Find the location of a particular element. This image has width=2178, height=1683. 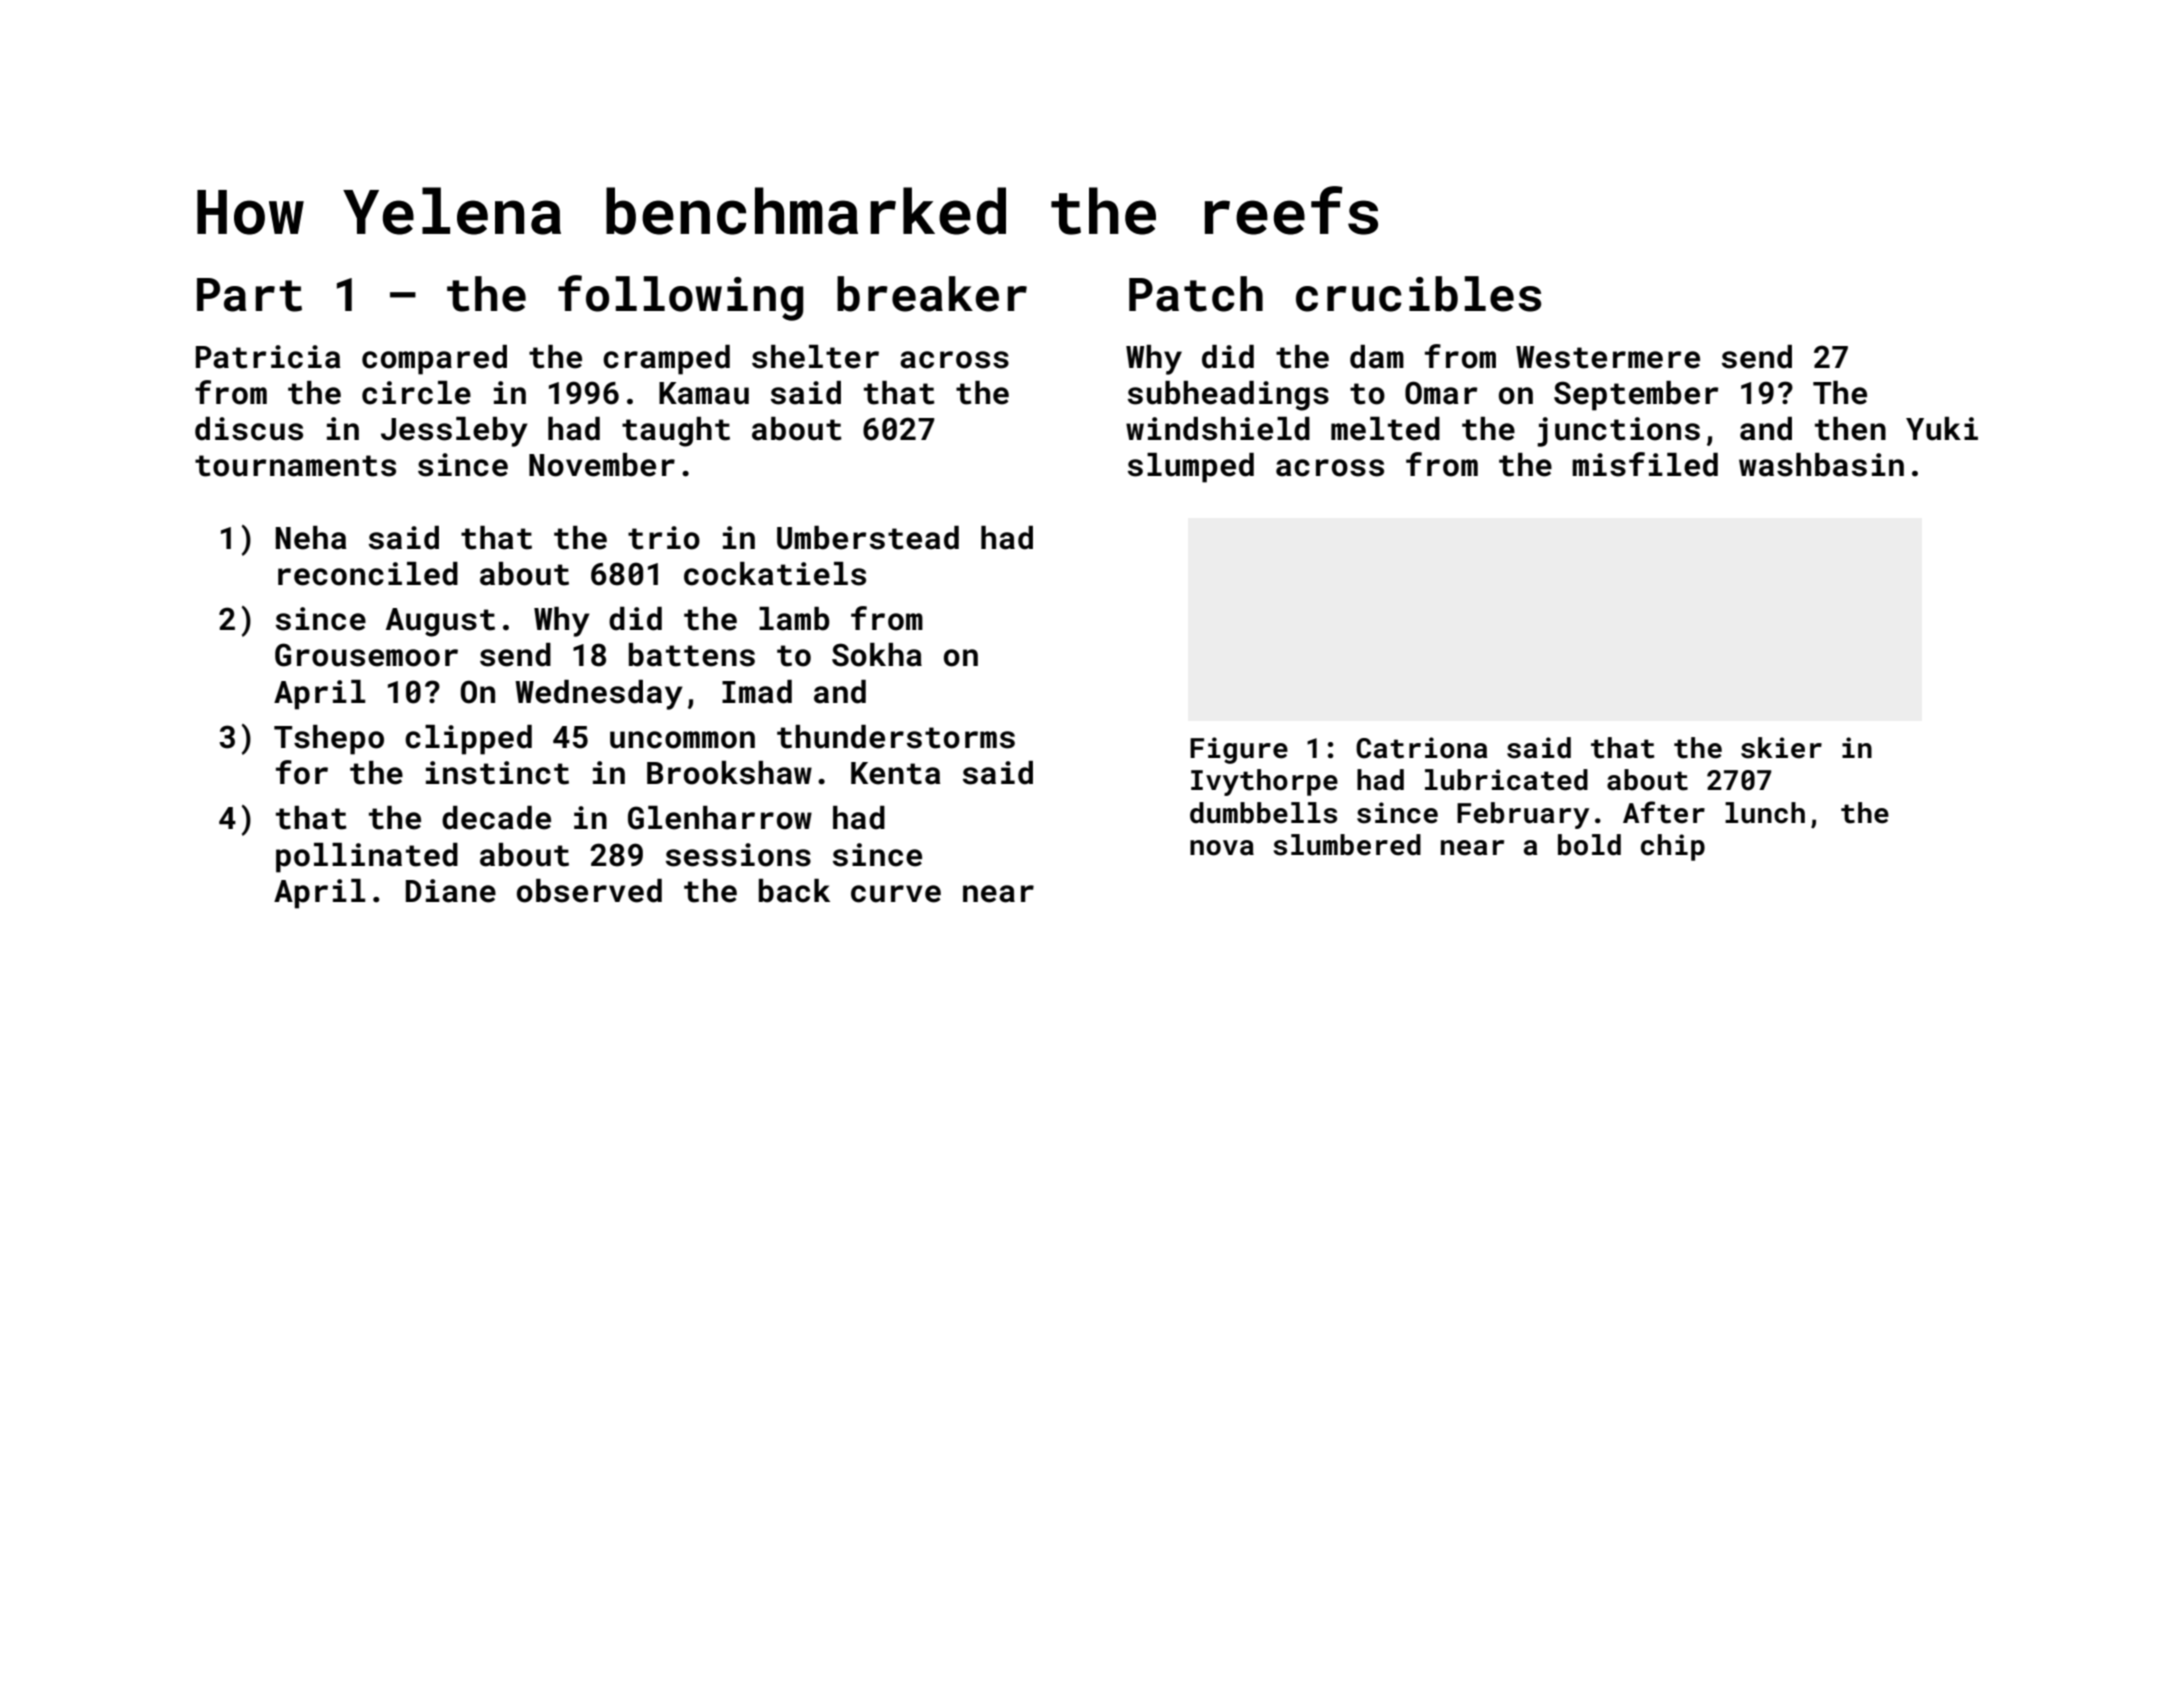

reconciled is located at coordinates (368, 574).
